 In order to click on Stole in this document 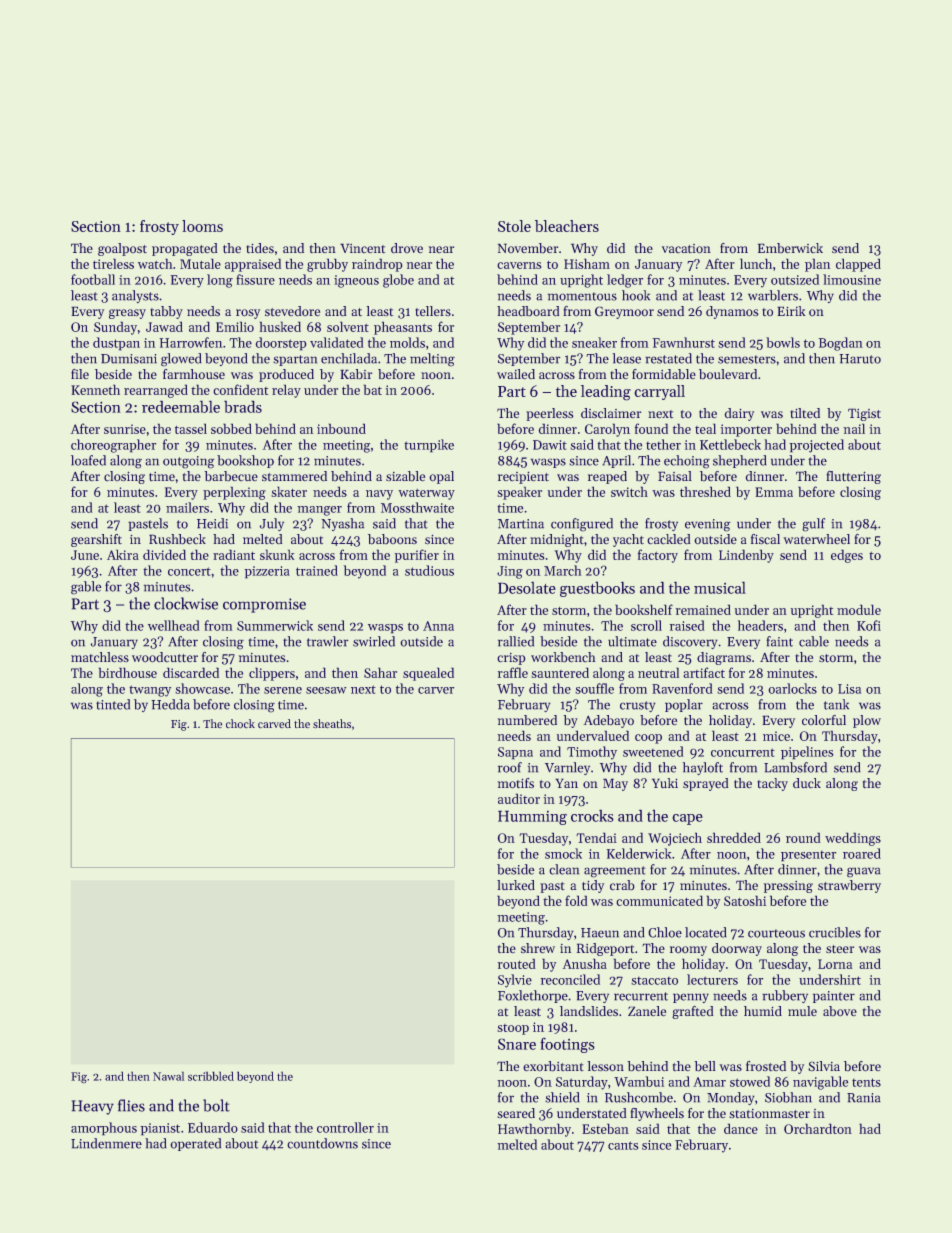, I will do `click(514, 226)`.
